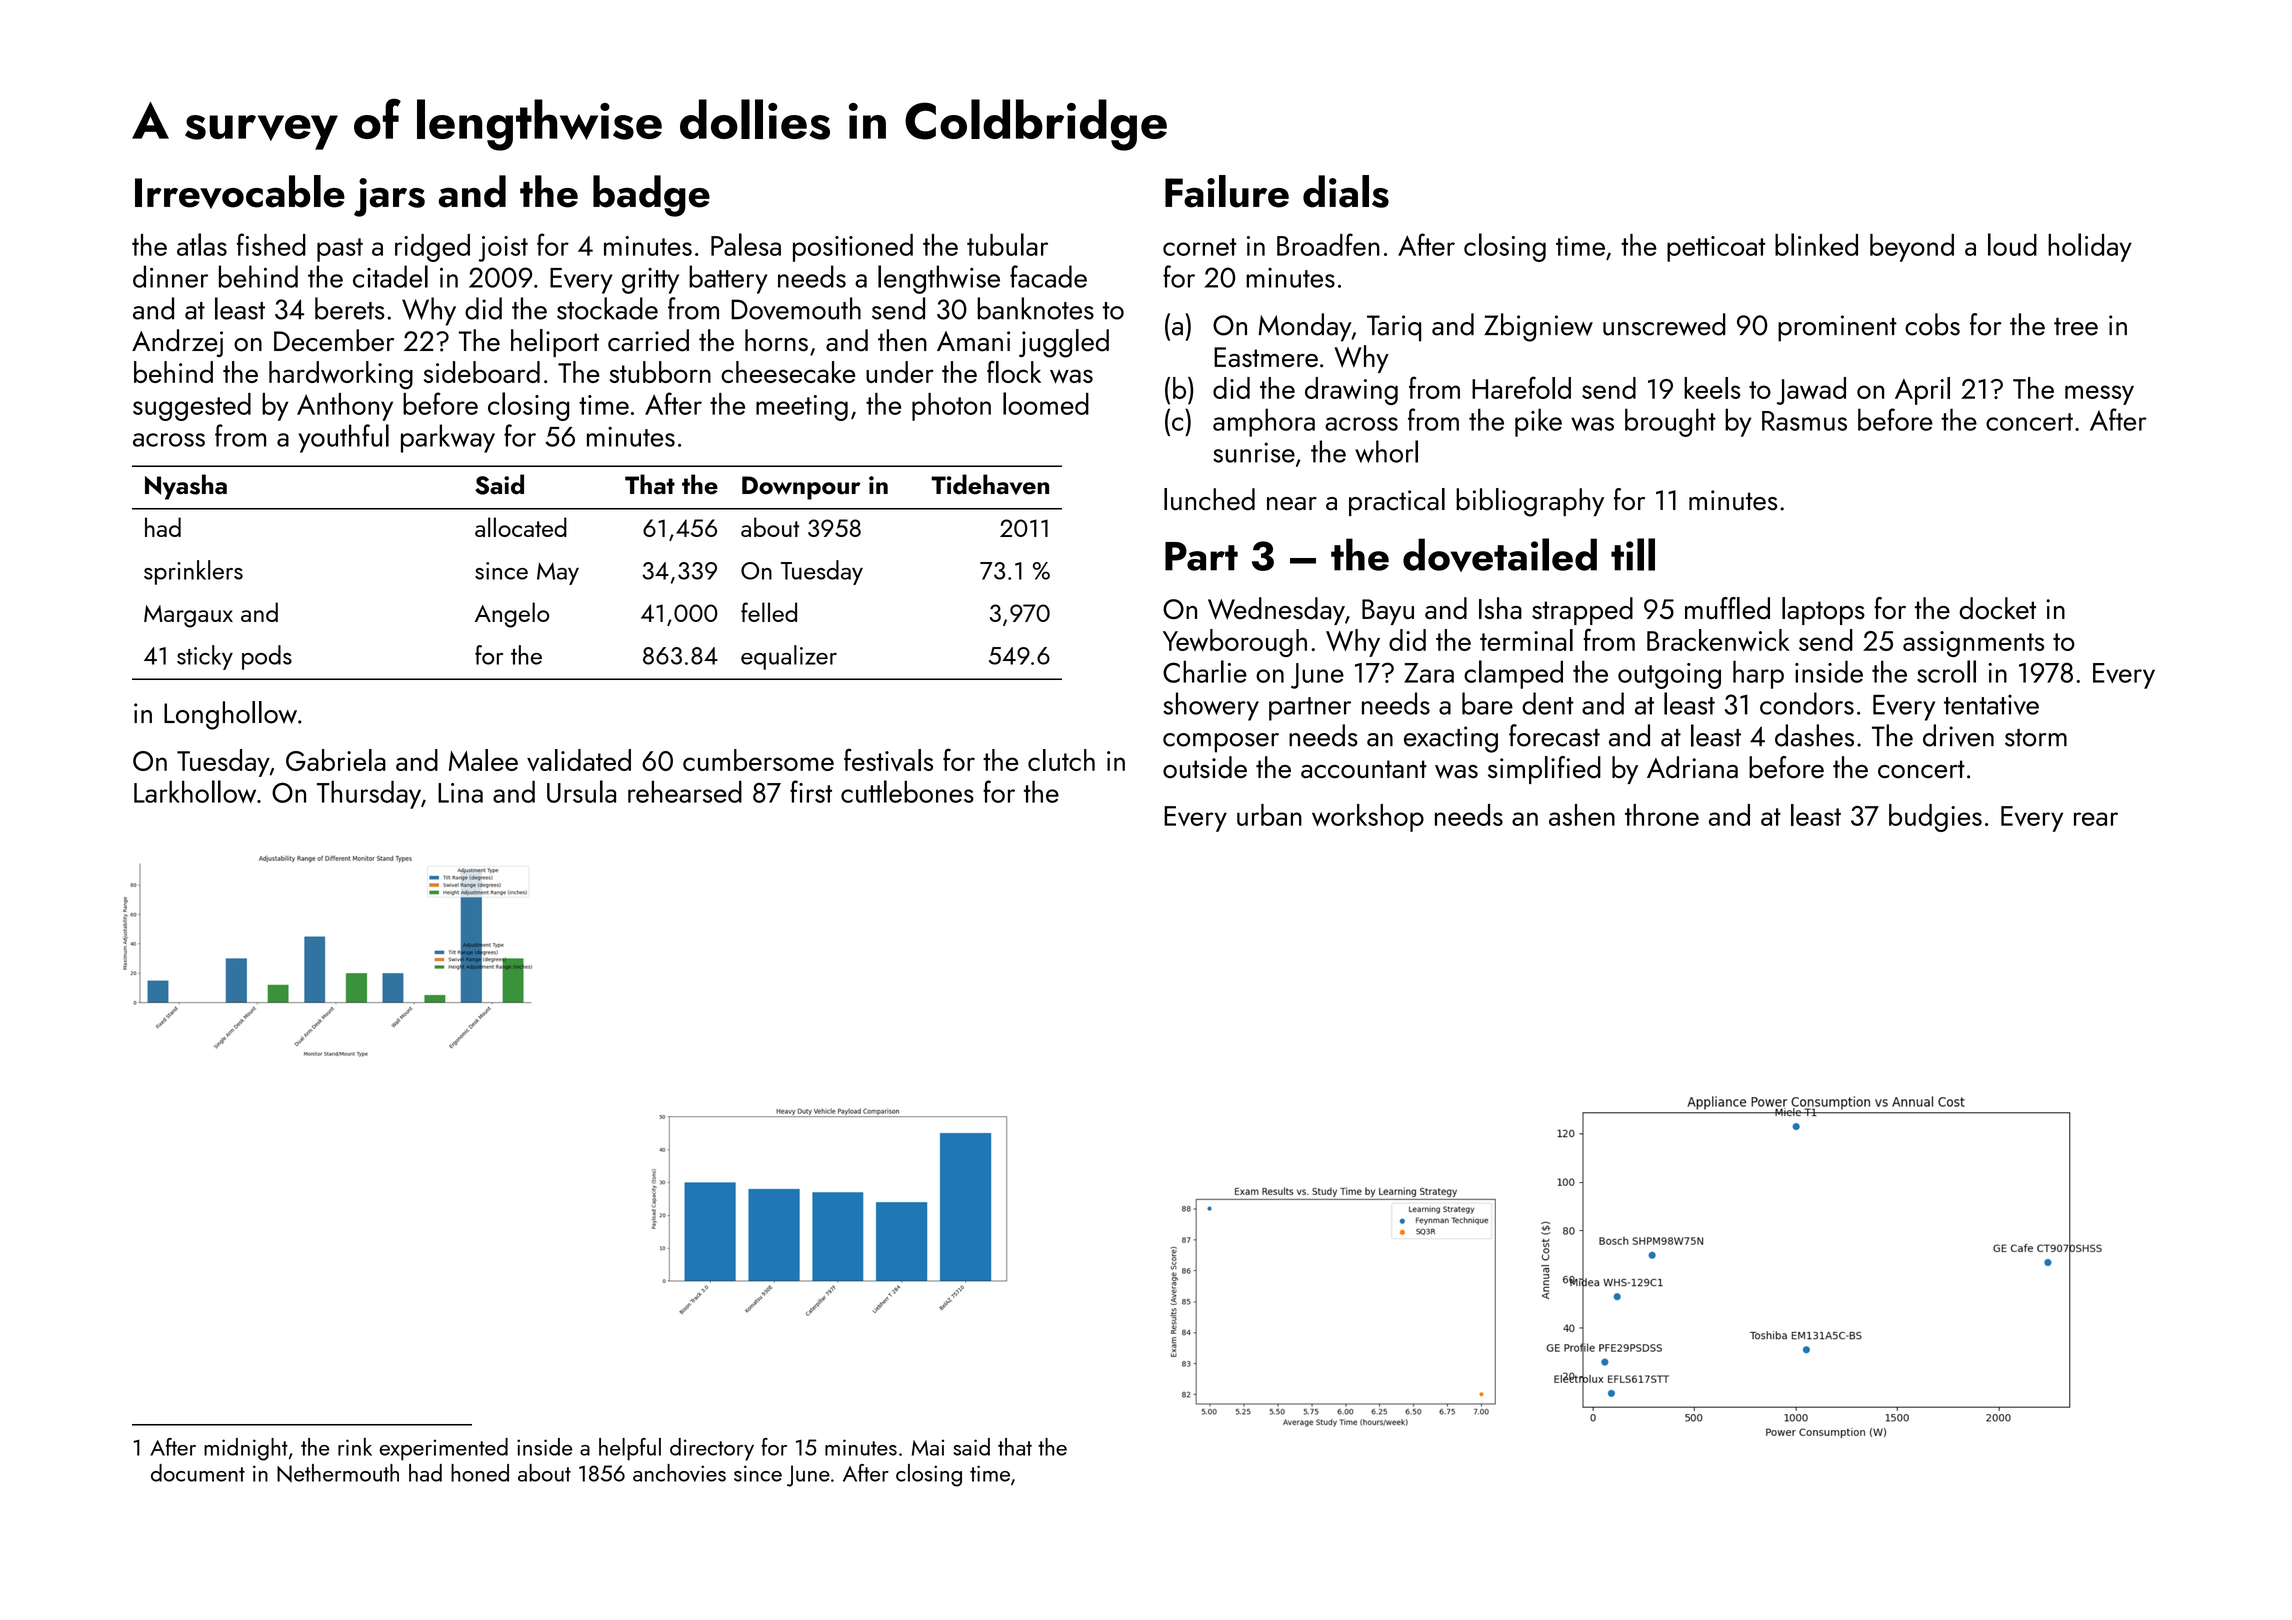 The width and height of the document is (2292, 1620). What do you see at coordinates (928, 1447) in the document?
I see `Mai` at bounding box center [928, 1447].
